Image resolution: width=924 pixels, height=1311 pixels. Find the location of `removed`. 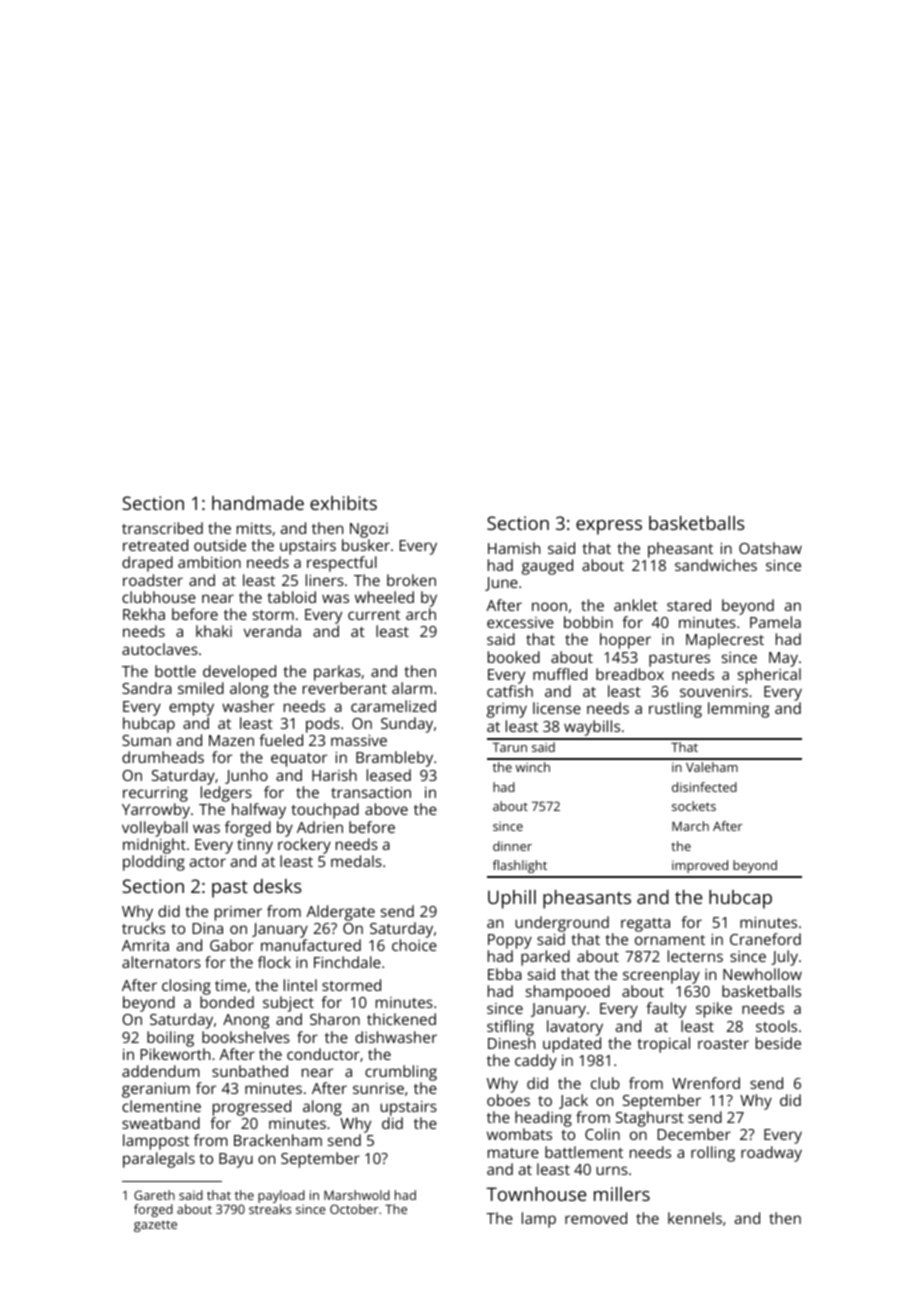

removed is located at coordinates (596, 1218).
